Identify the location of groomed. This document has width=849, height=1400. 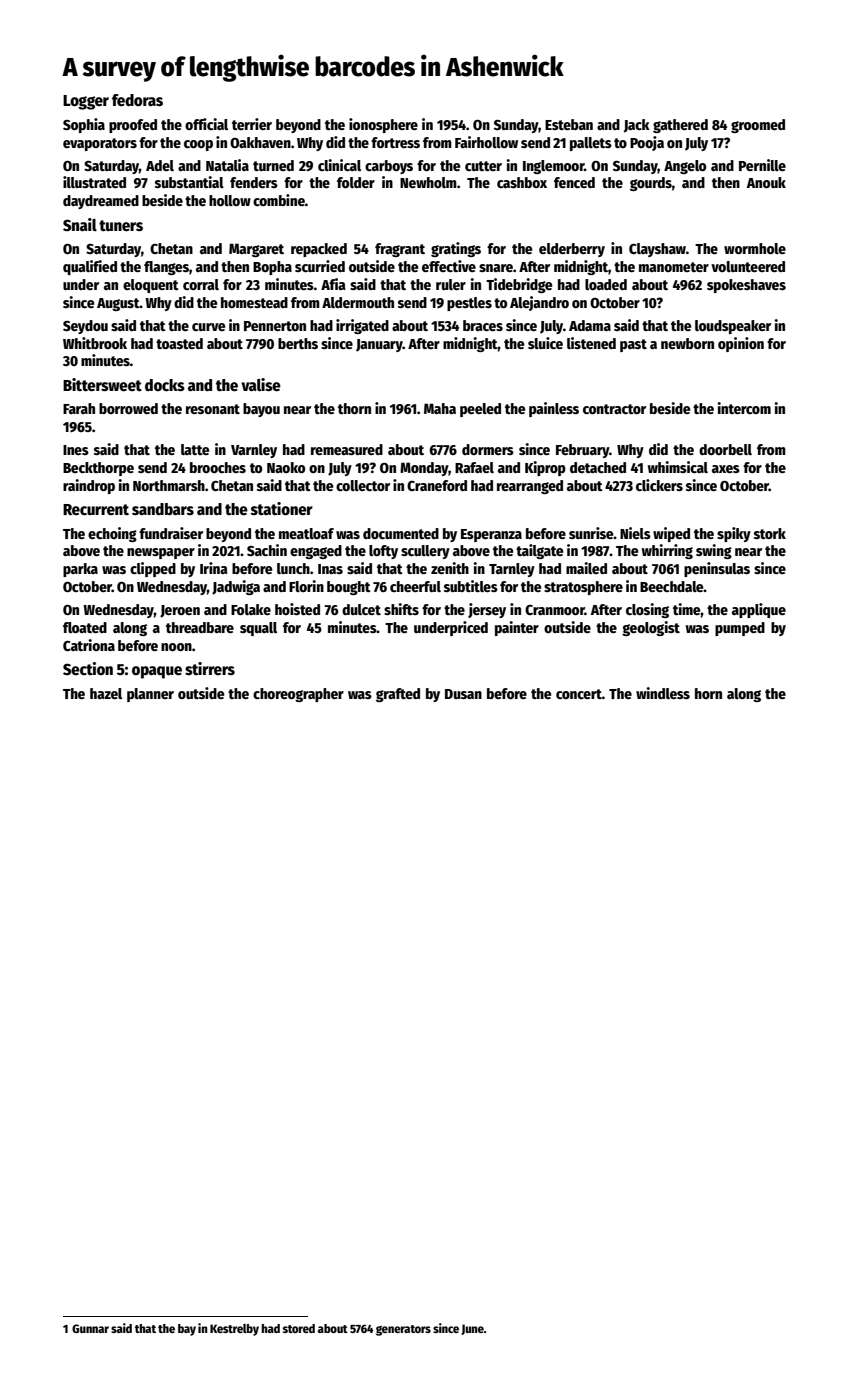
(758, 126).
